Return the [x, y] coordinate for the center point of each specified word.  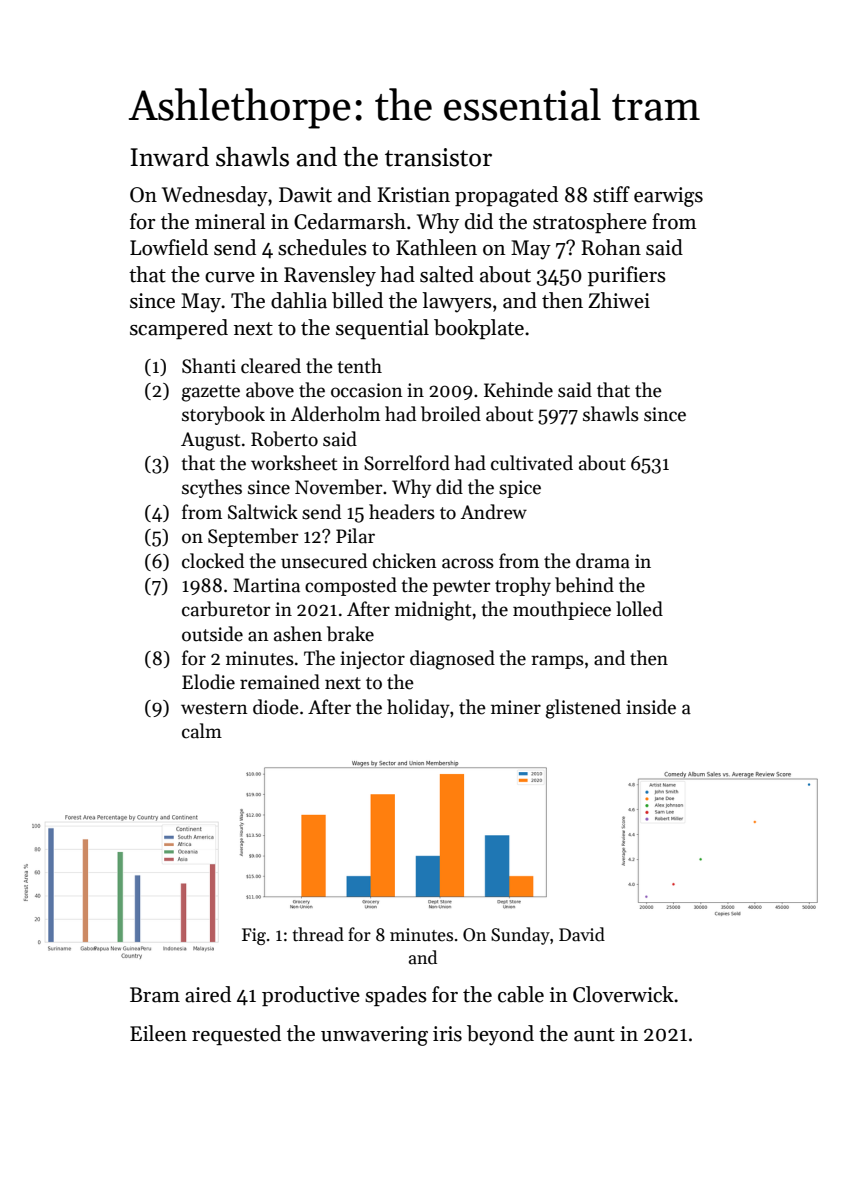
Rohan [611, 247]
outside [212, 634]
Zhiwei [619, 300]
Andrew [494, 512]
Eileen [158, 1033]
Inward [169, 157]
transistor [438, 157]
